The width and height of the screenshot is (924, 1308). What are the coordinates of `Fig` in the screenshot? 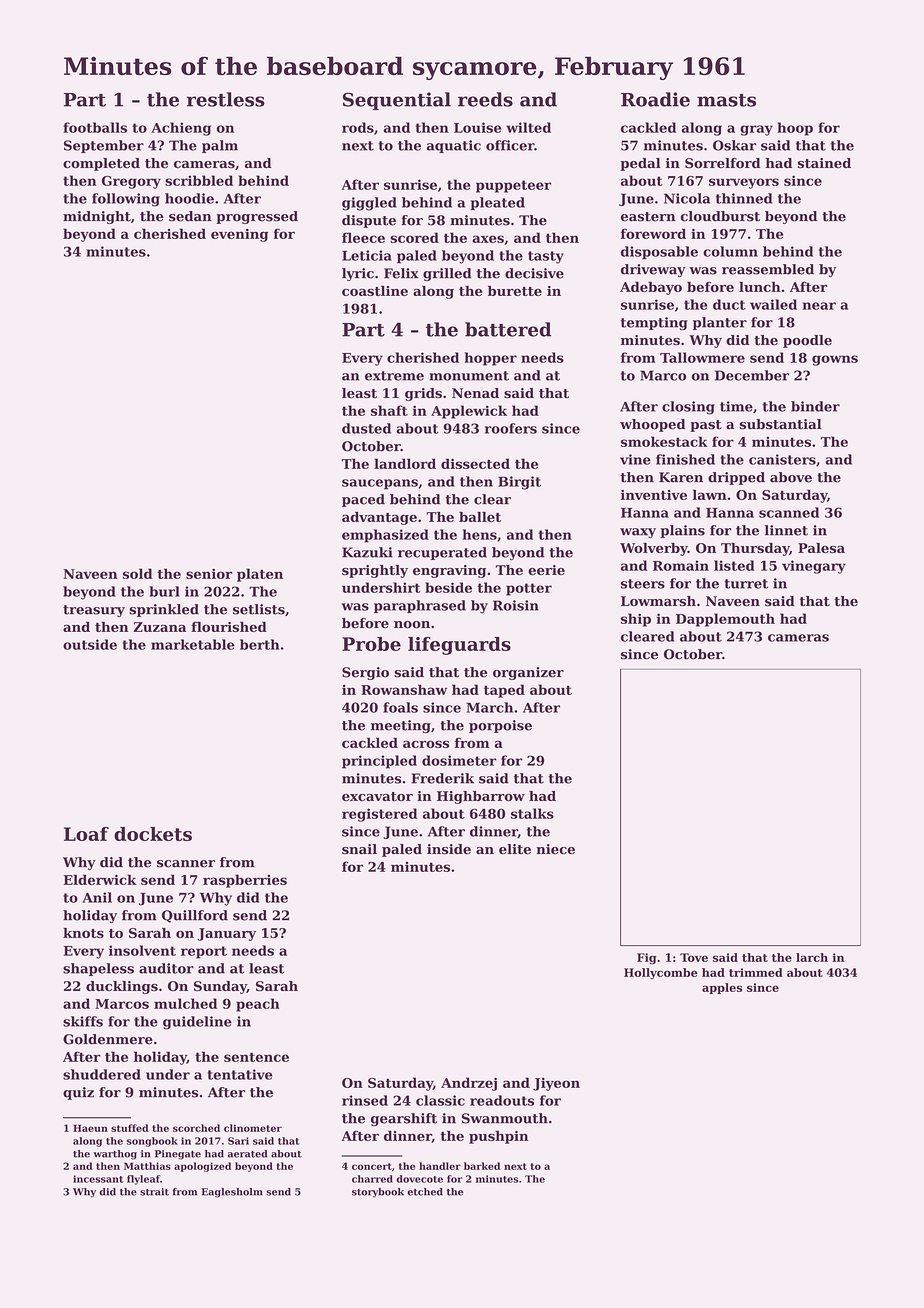 It's located at (646, 959).
